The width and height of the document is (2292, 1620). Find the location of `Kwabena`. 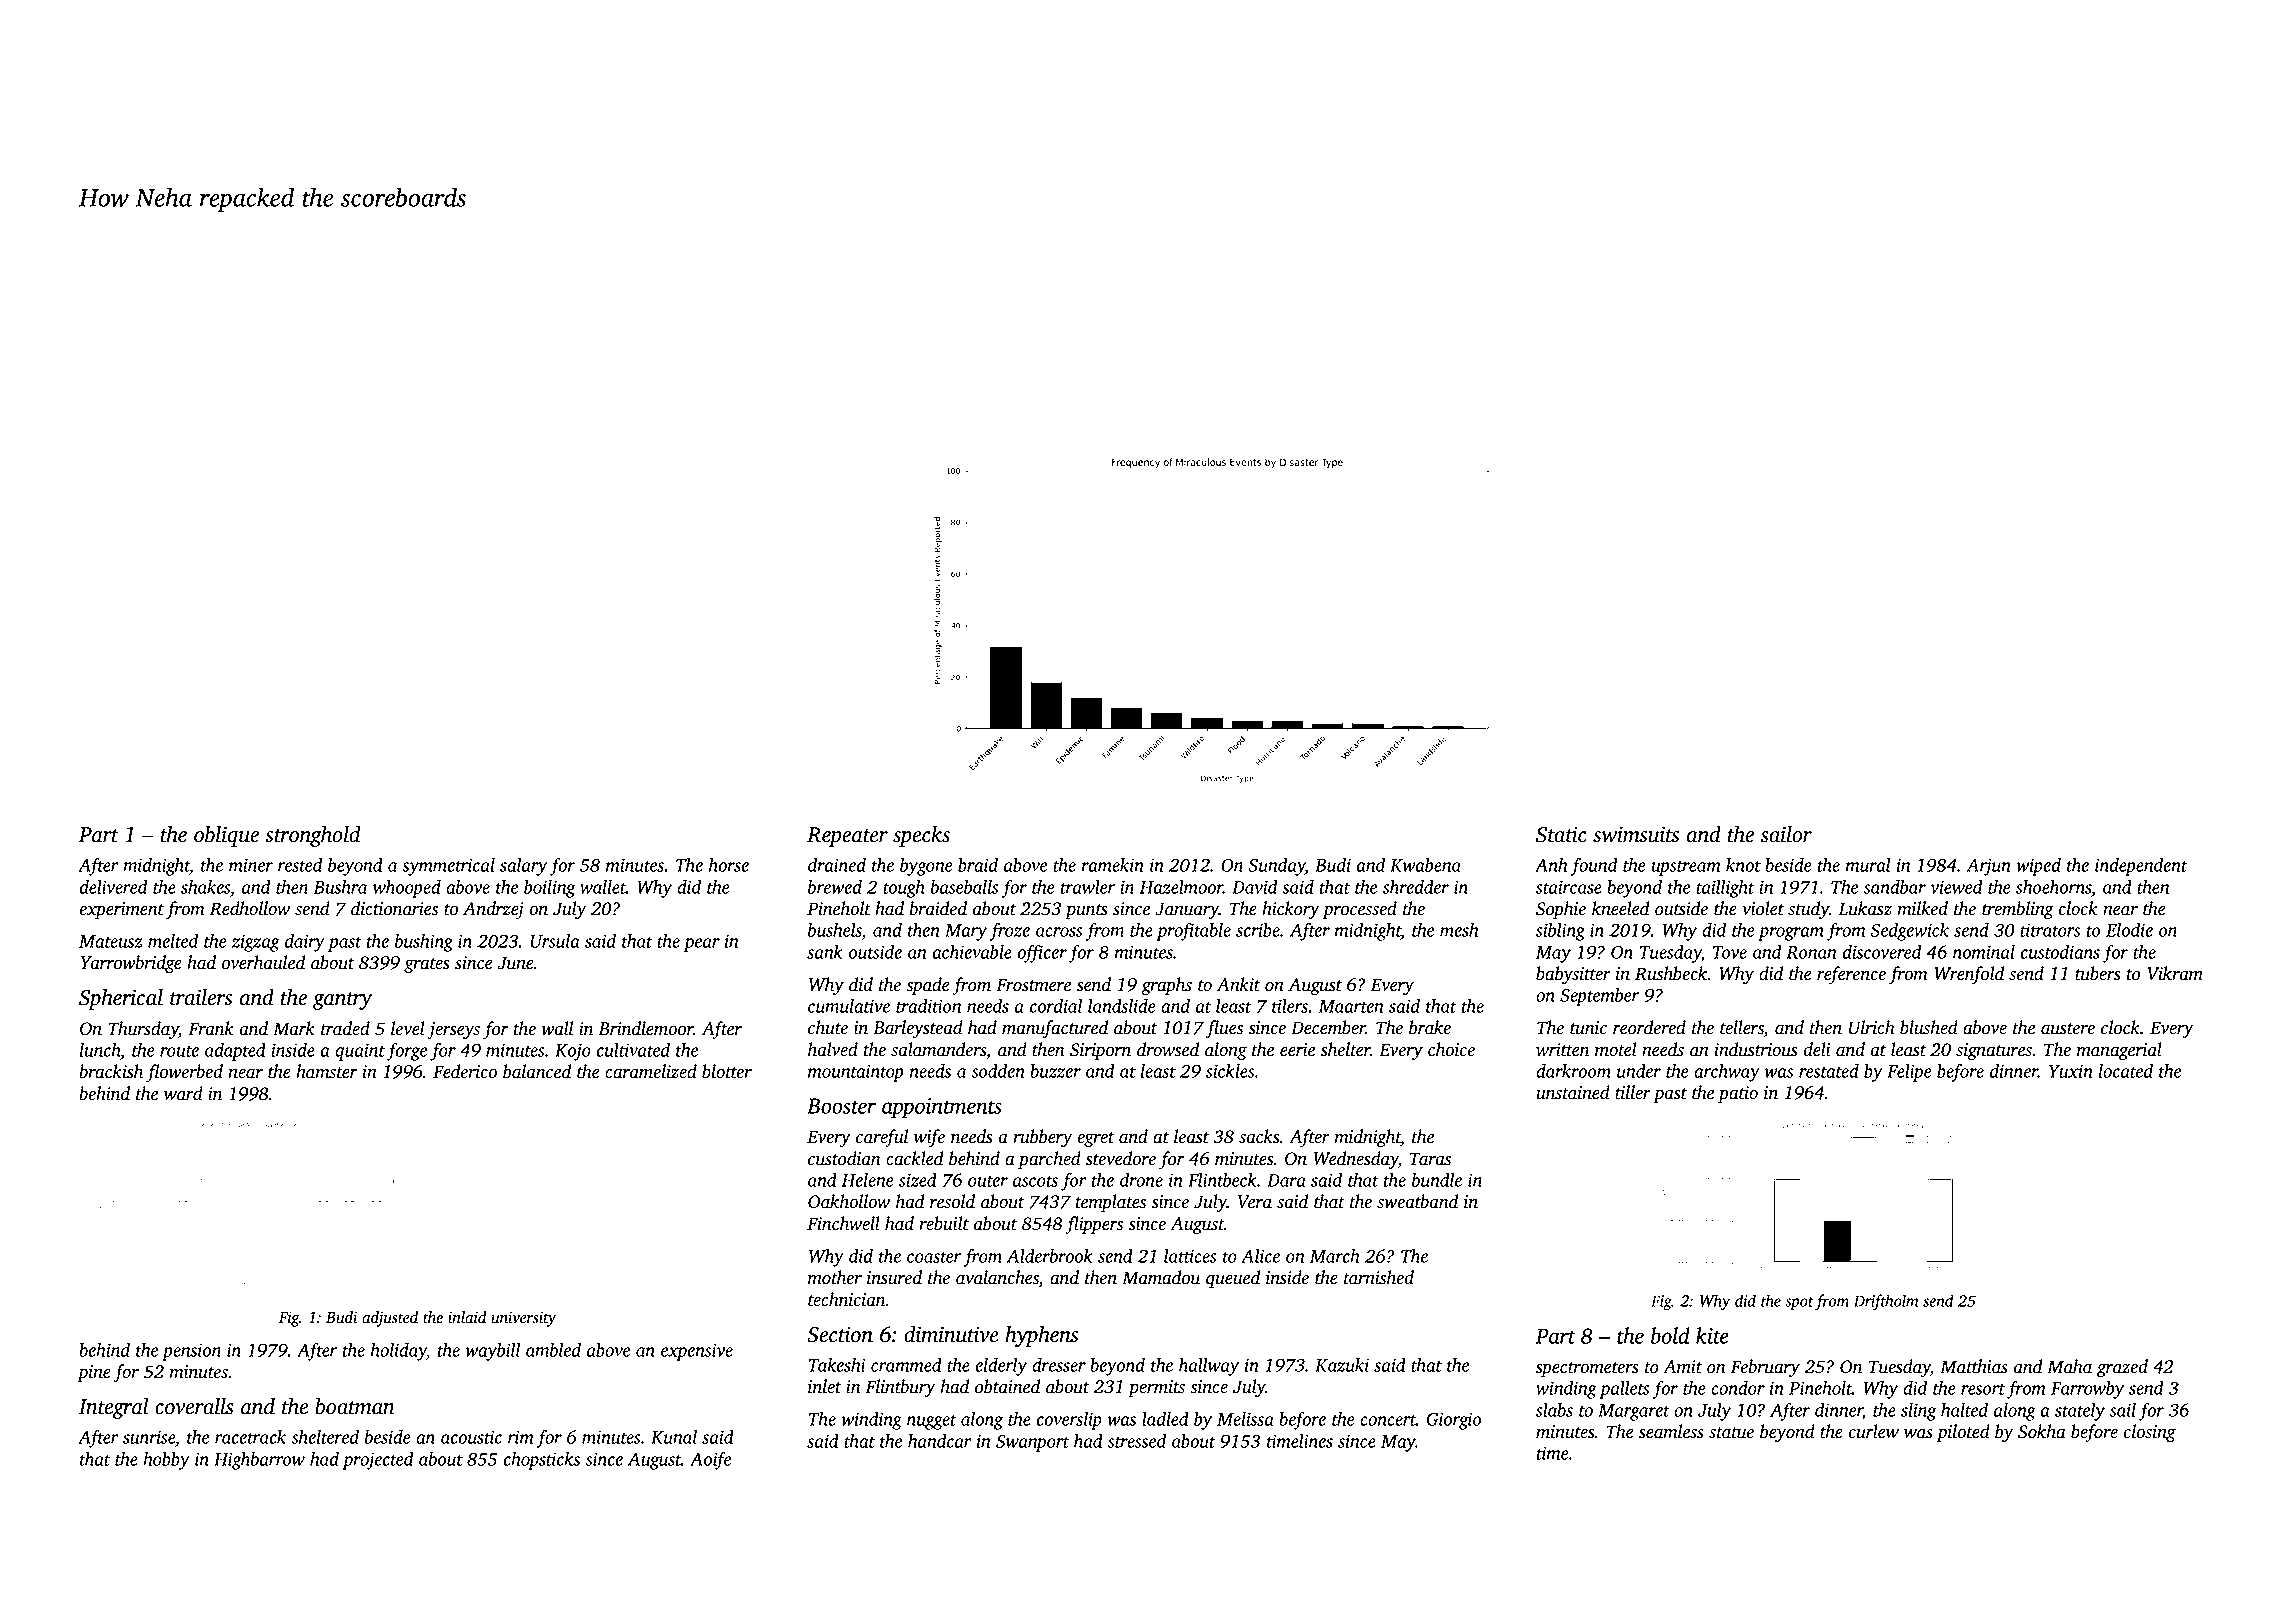

Kwabena is located at coordinates (1425, 865).
